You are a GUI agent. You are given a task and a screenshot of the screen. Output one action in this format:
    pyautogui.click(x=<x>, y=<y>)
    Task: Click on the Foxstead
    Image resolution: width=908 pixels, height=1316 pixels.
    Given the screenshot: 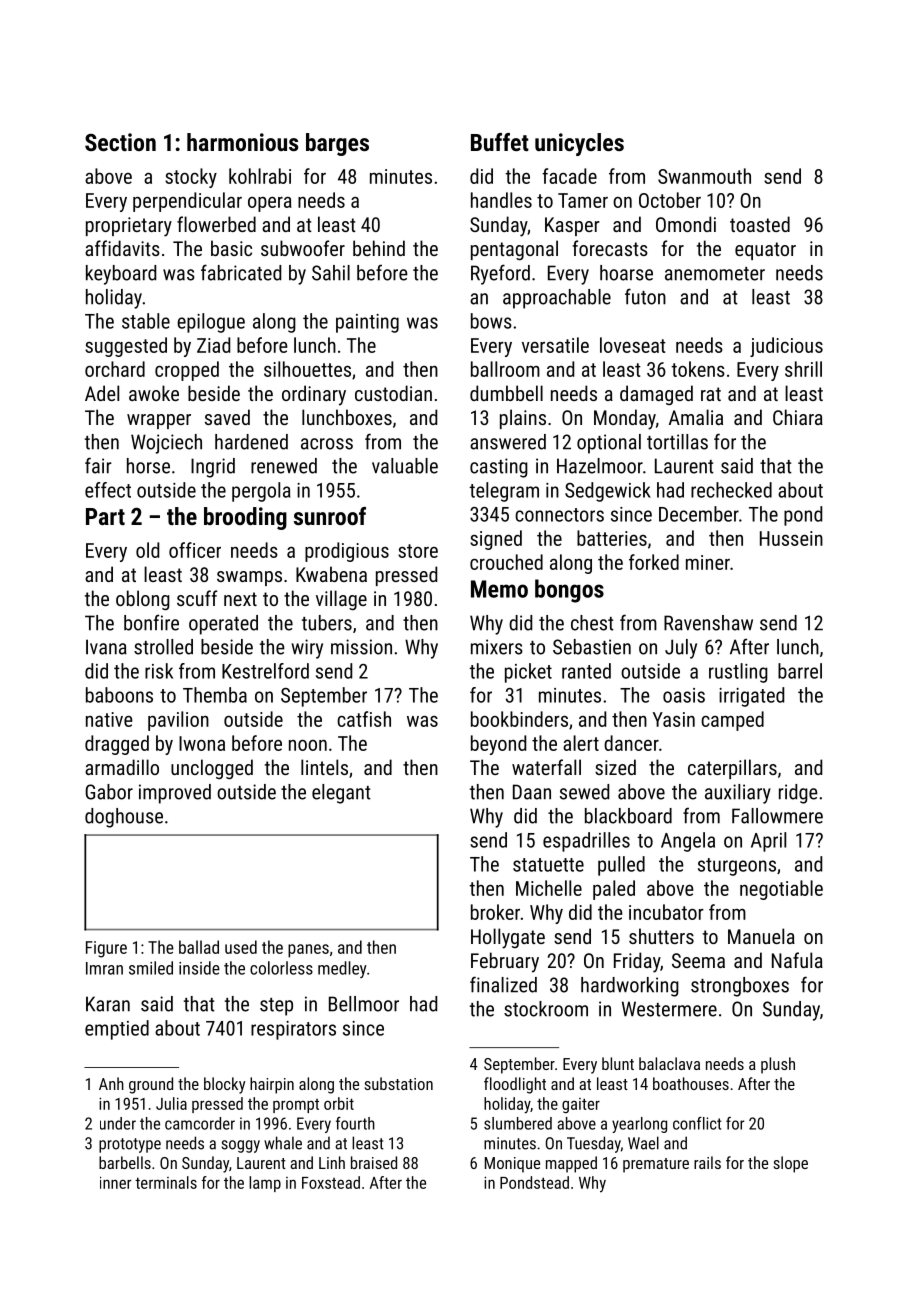 What is the action you would take?
    pyautogui.click(x=331, y=1182)
